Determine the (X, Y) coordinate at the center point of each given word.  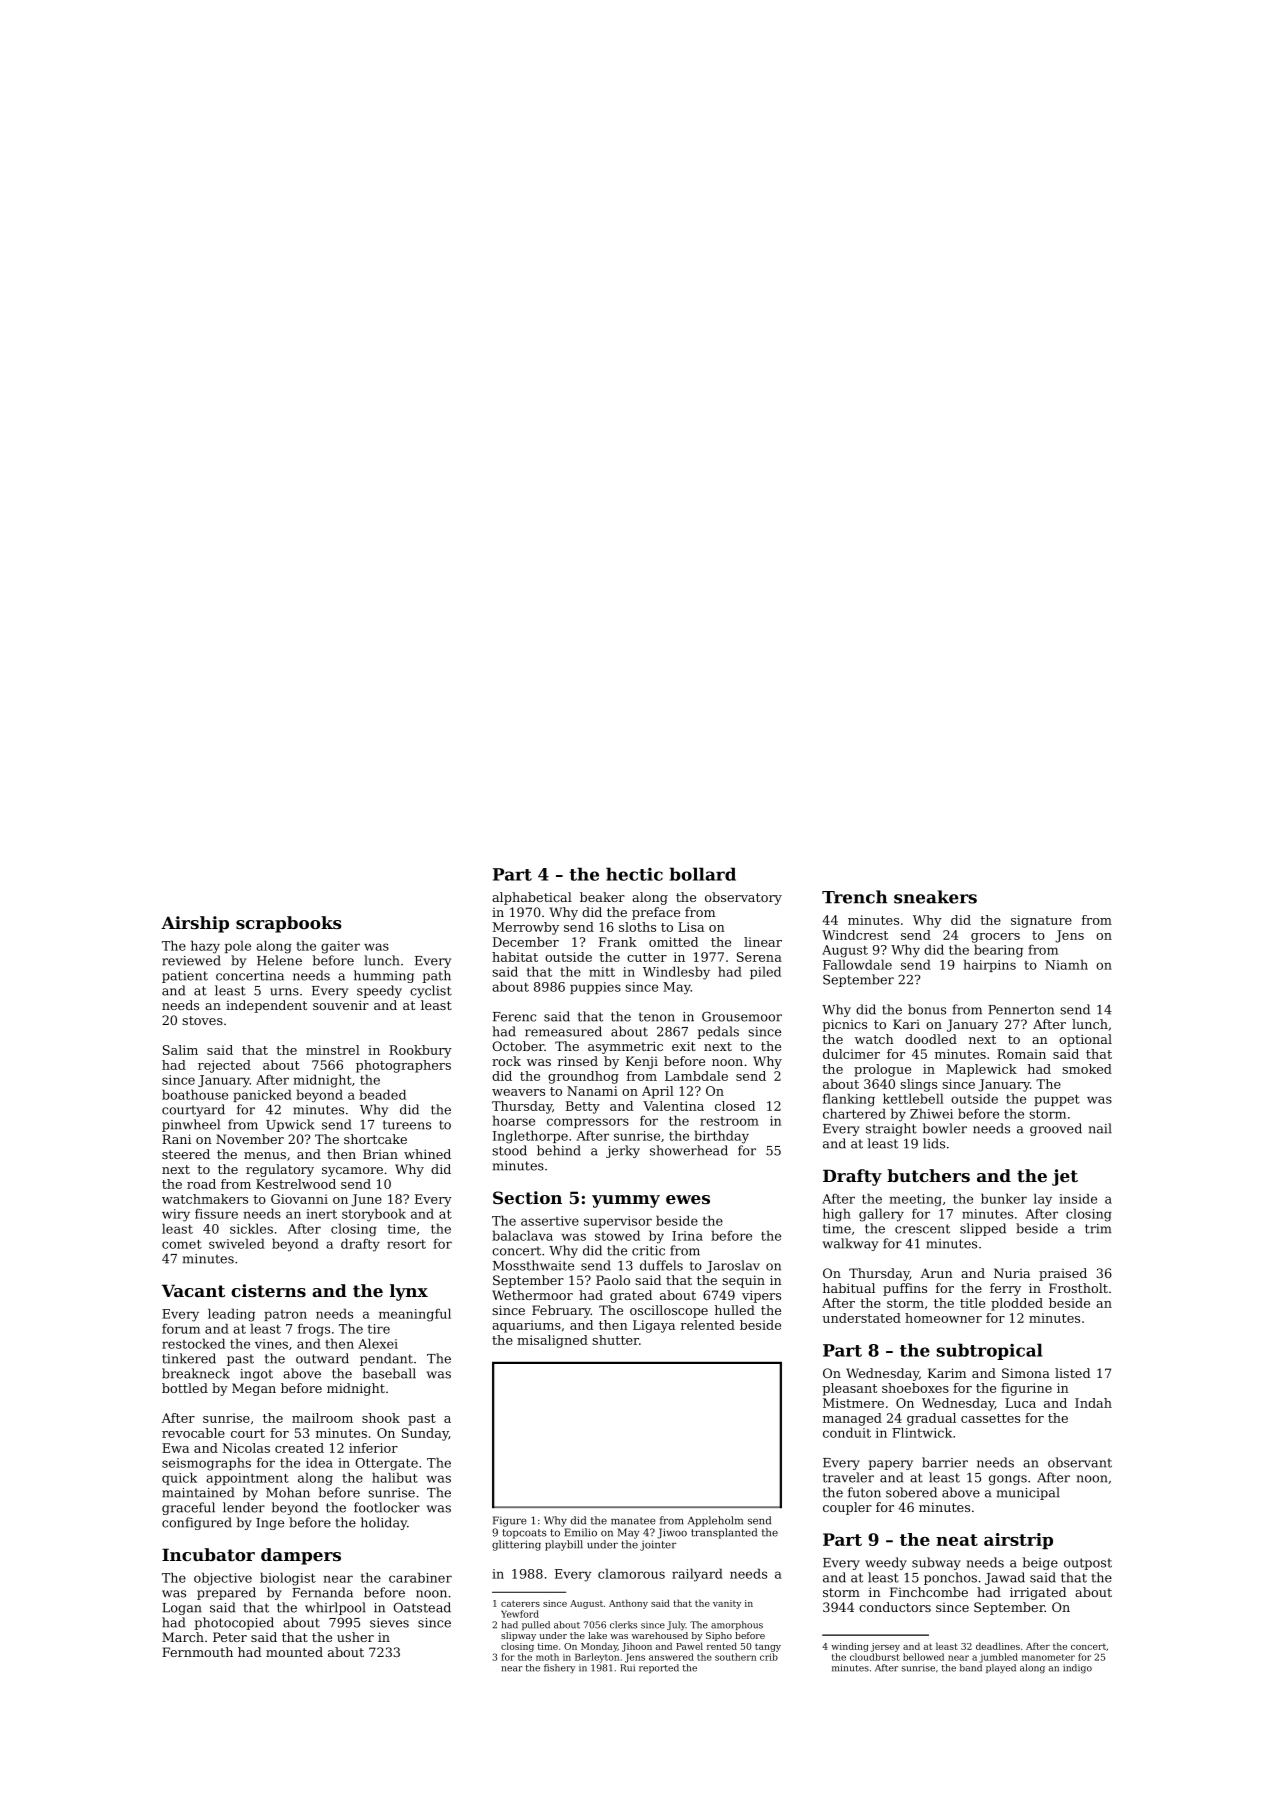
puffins (905, 1289)
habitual (849, 1288)
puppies (595, 988)
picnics (844, 1025)
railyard (697, 1575)
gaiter (340, 947)
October (518, 1046)
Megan (254, 1389)
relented (708, 1325)
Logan (182, 1609)
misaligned (552, 1341)
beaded (382, 1094)
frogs (314, 1330)
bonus (927, 1009)
